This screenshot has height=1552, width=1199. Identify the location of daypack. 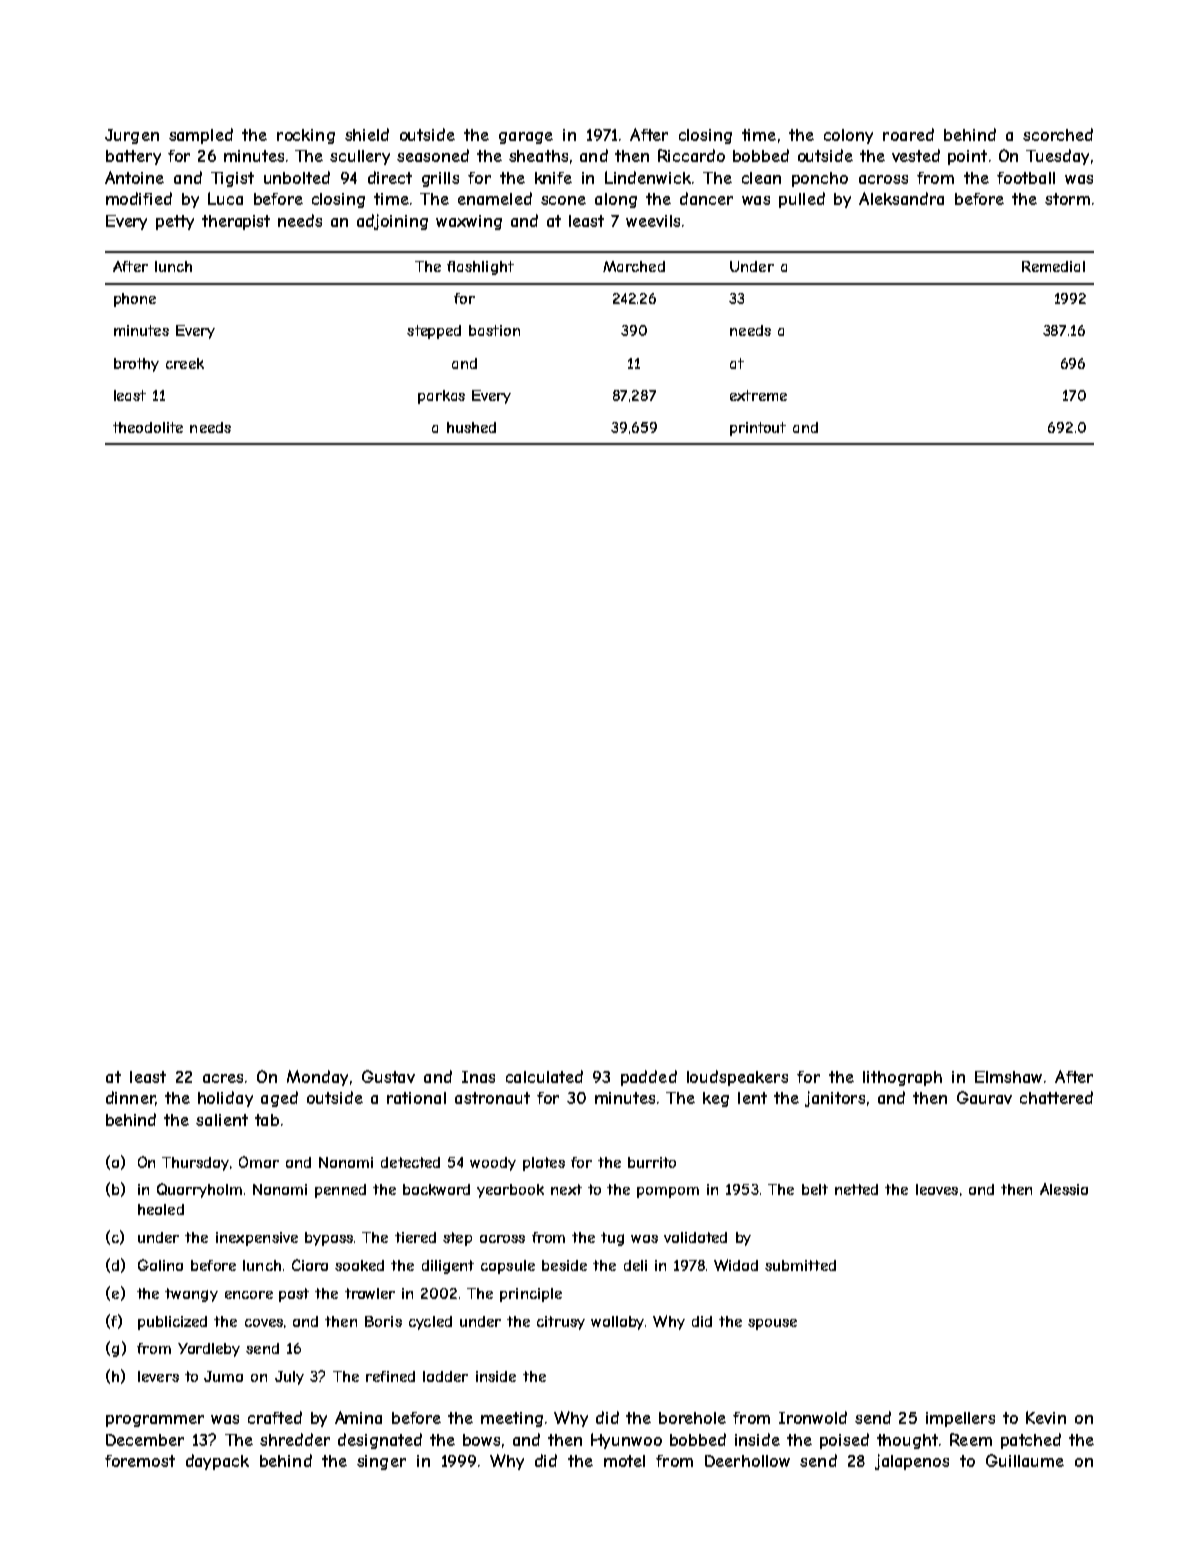
(217, 1462).
